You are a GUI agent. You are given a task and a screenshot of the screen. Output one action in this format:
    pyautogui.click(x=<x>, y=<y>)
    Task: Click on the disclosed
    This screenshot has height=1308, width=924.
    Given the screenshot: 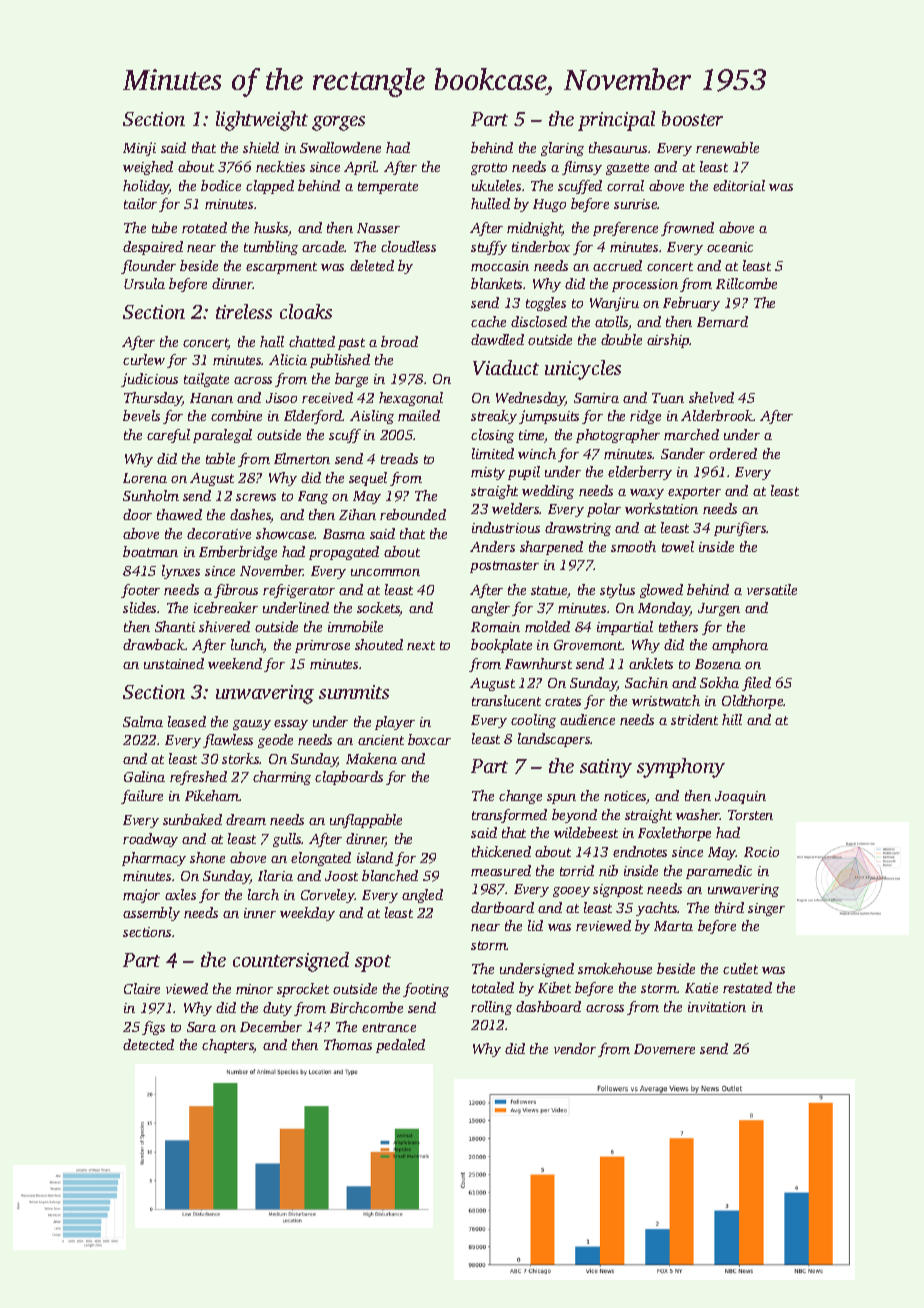 What is the action you would take?
    pyautogui.click(x=539, y=321)
